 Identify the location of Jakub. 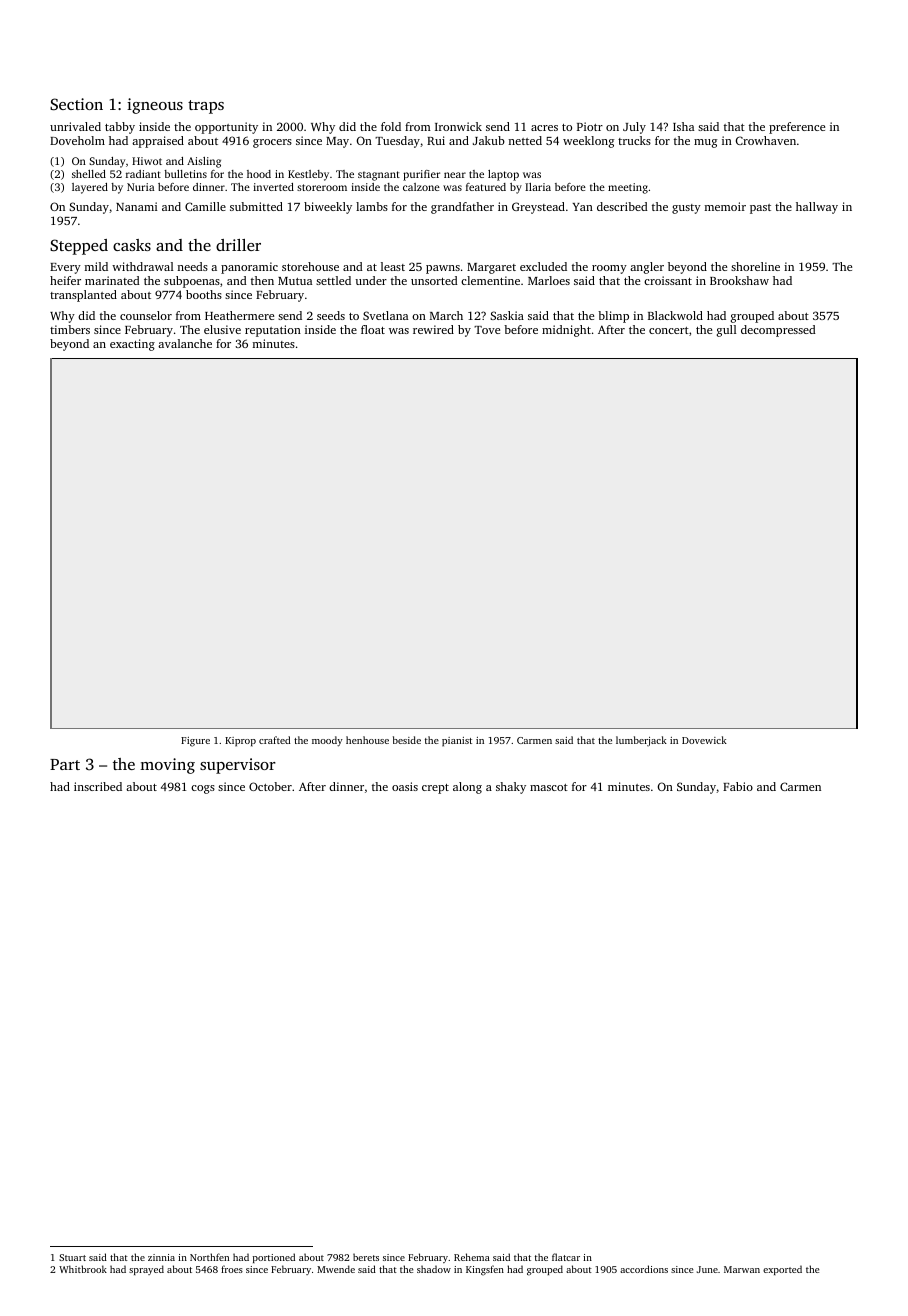
(489, 140).
